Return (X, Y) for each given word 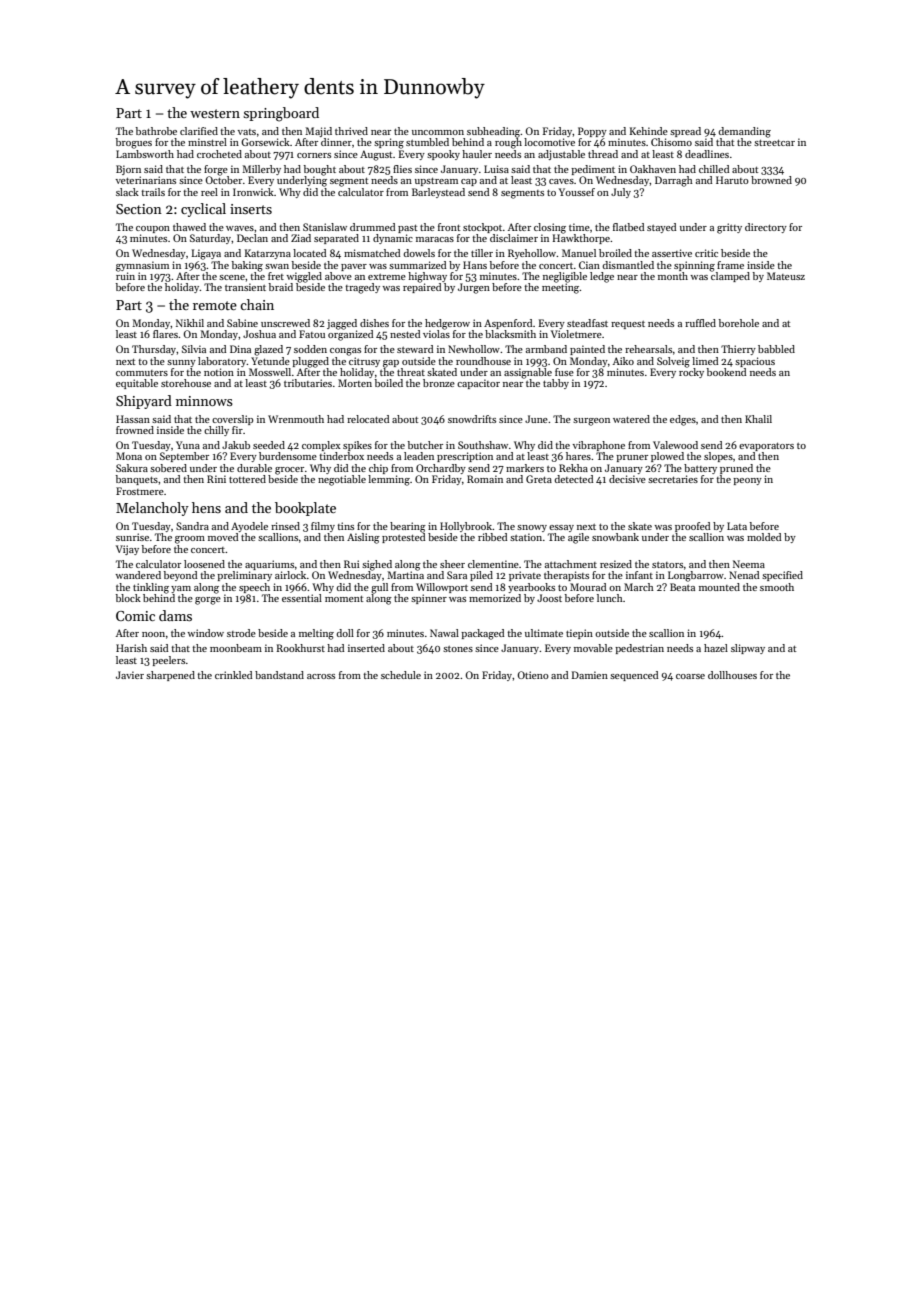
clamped (730, 277)
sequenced (634, 676)
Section (139, 209)
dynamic (393, 239)
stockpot (482, 228)
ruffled (700, 323)
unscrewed (285, 323)
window (205, 633)
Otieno (533, 675)
